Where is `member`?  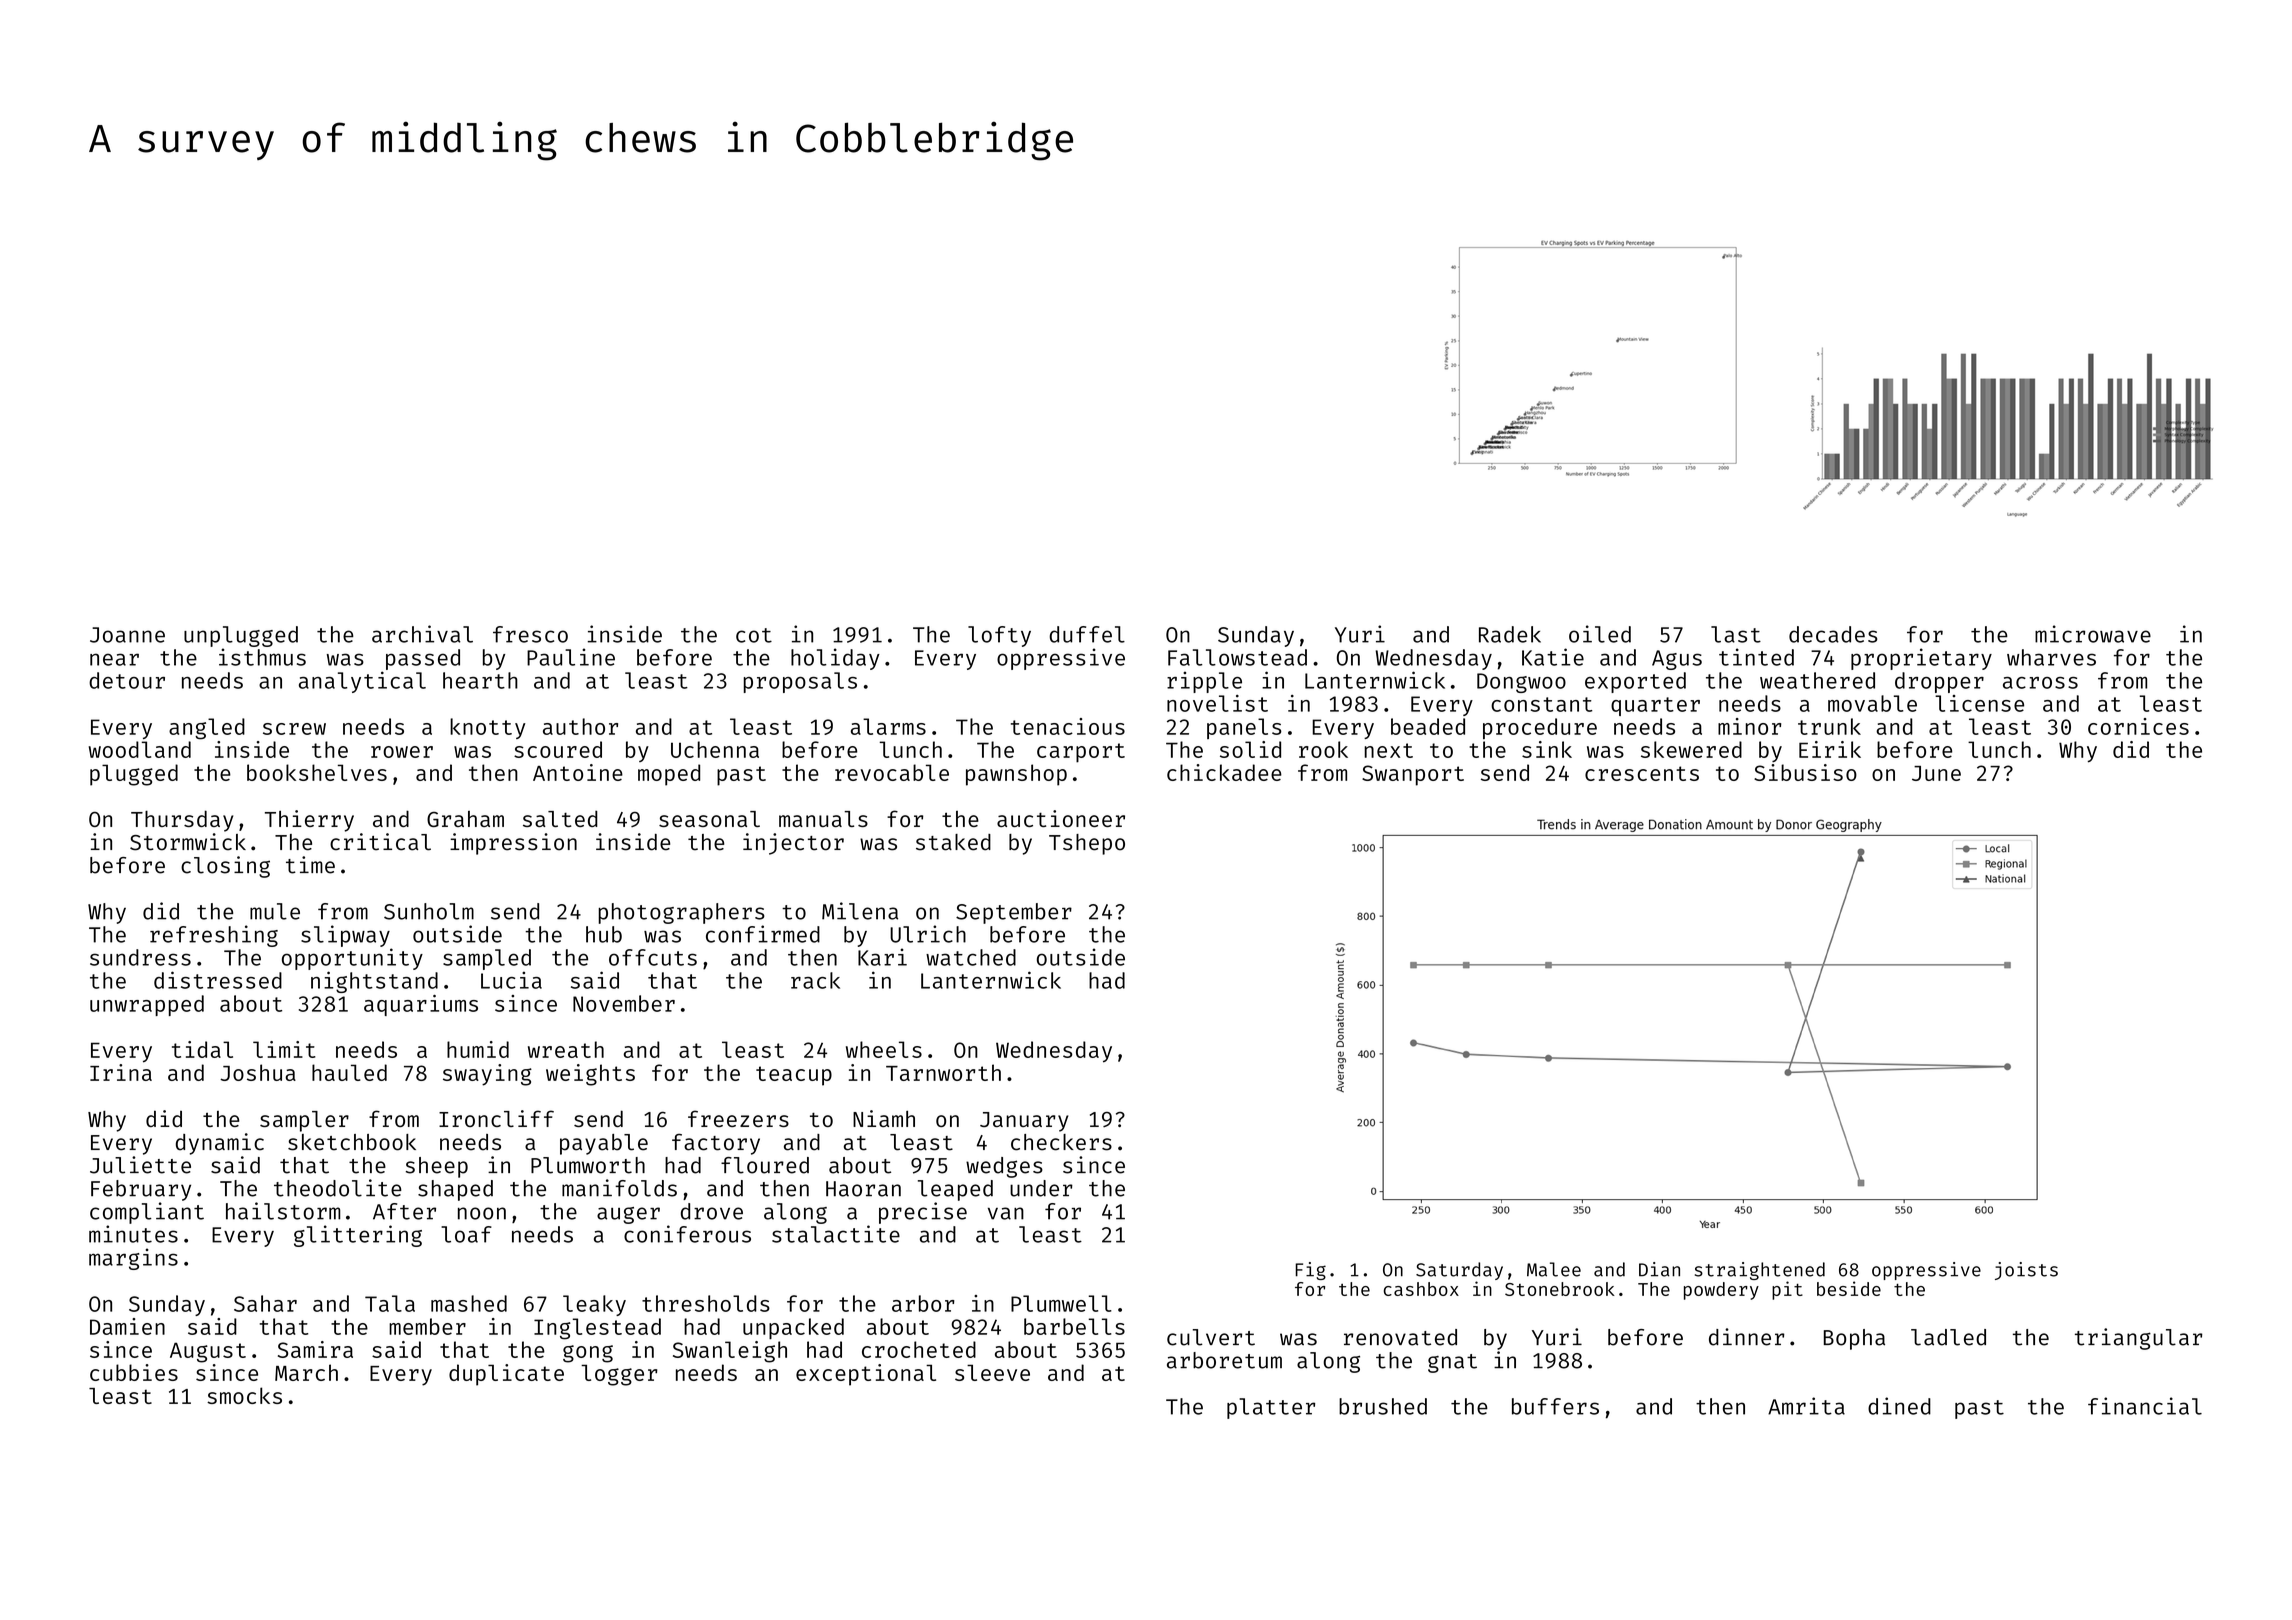 member is located at coordinates (427, 1326).
